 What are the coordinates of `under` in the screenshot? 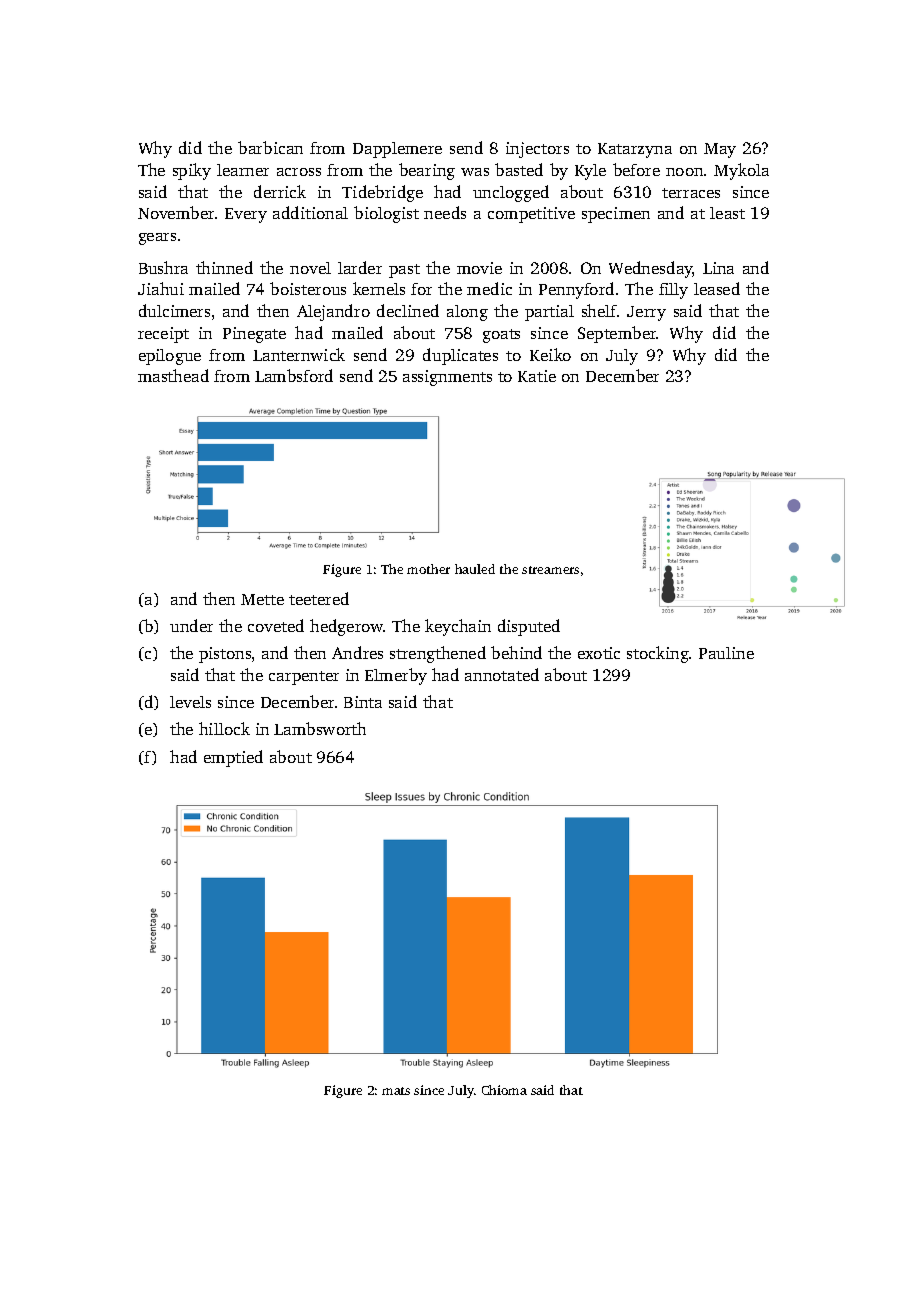 It's located at (191, 625).
